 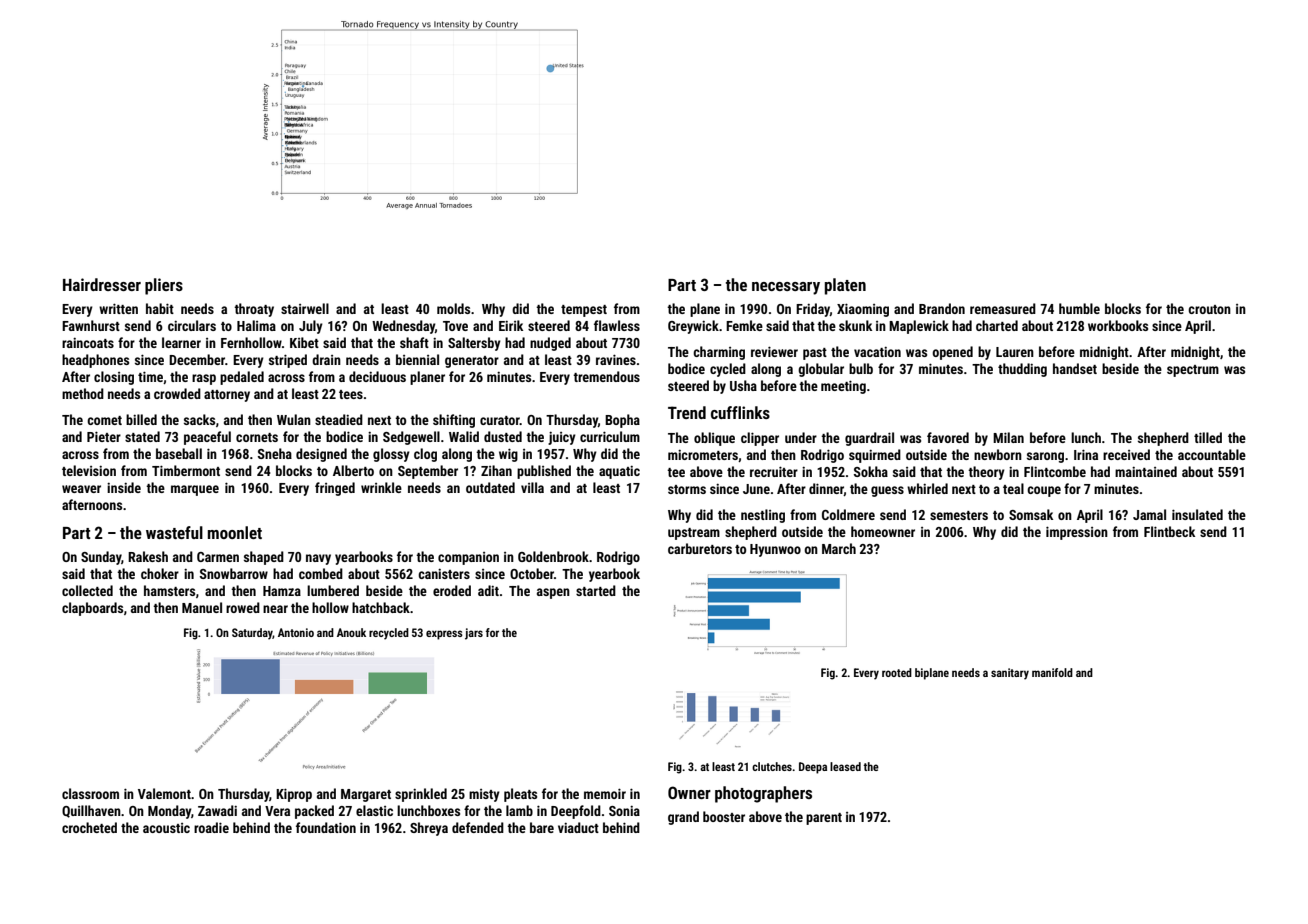 What do you see at coordinates (81, 489) in the screenshot?
I see `weaver` at bounding box center [81, 489].
